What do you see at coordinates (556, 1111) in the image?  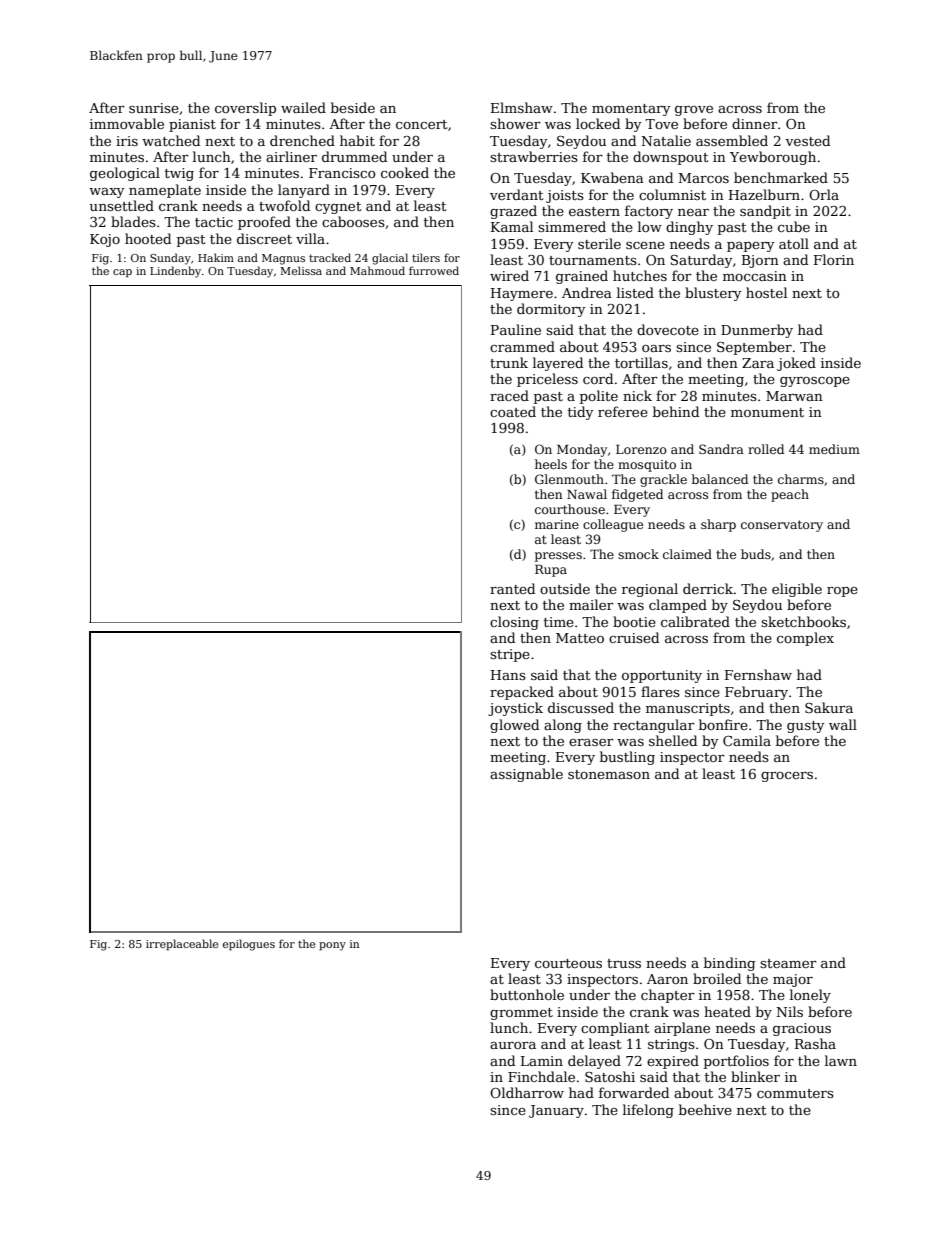 I see `January` at bounding box center [556, 1111].
